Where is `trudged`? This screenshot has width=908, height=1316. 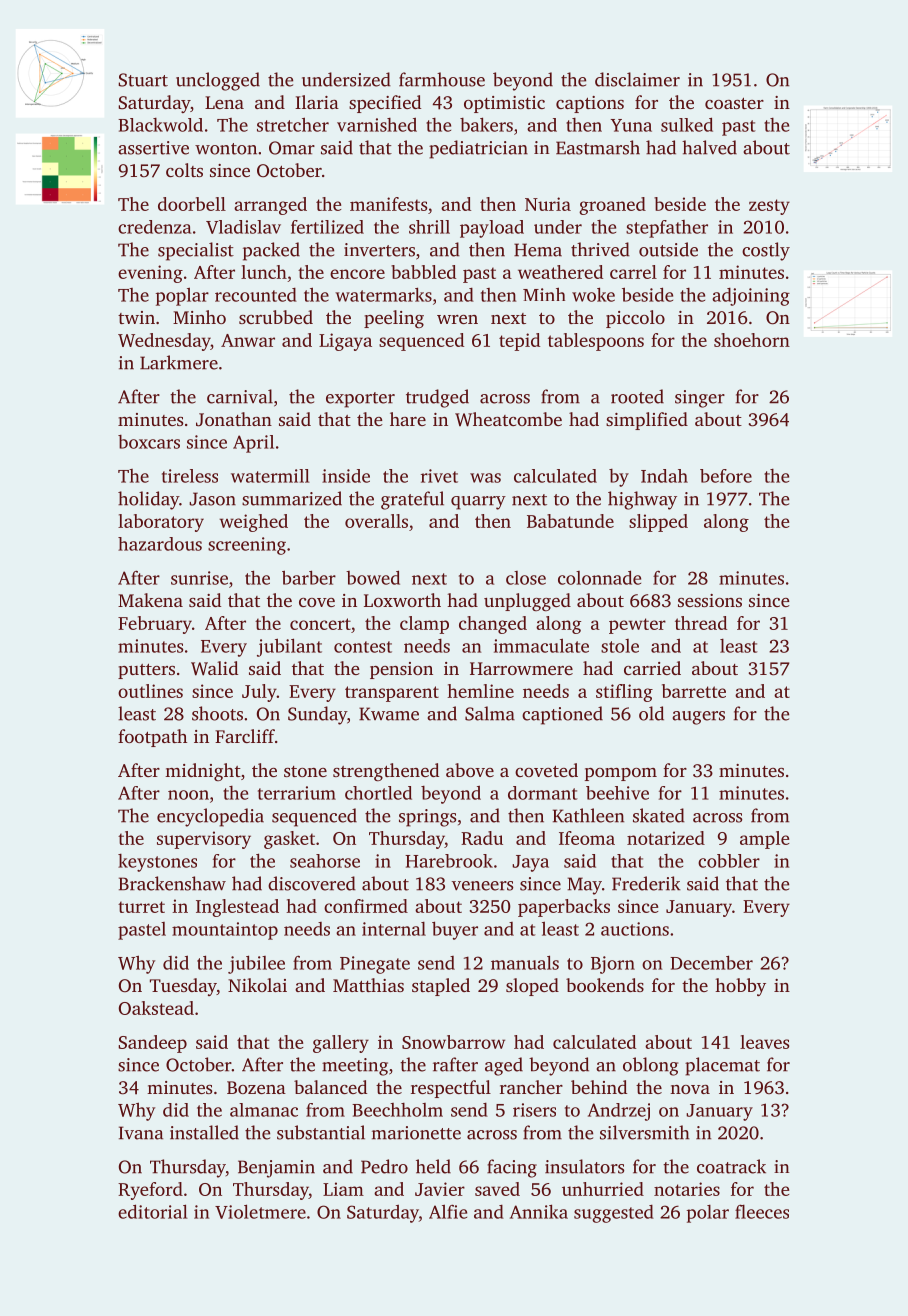
trudged is located at coordinates (437, 398).
